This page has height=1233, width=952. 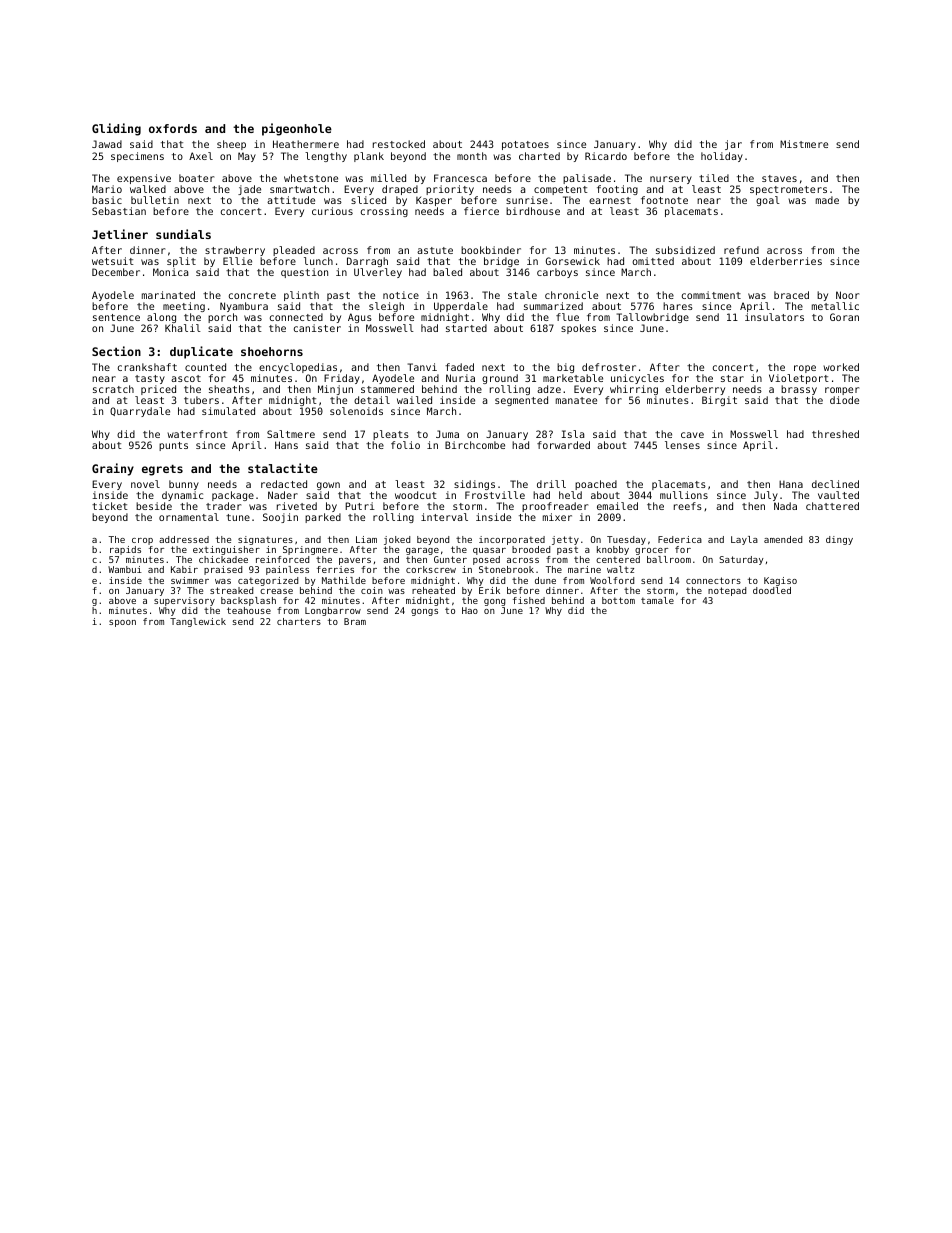 I want to click on pigeonhole, so click(x=297, y=129).
